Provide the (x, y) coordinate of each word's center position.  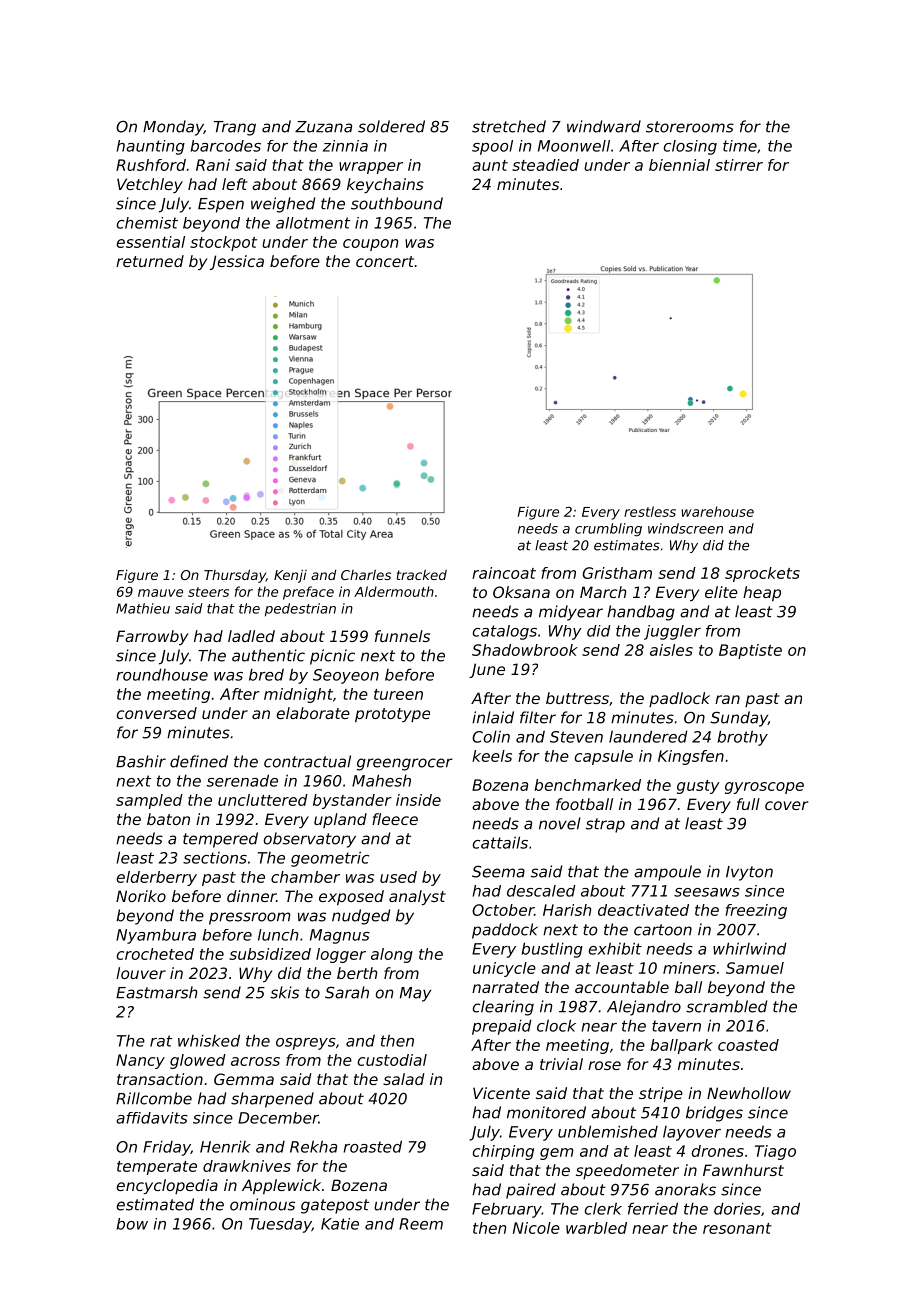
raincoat (504, 573)
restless (650, 511)
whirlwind (750, 948)
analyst (417, 897)
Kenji (290, 576)
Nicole (536, 1228)
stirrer (739, 165)
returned (150, 261)
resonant (737, 1228)
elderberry (156, 878)
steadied (545, 165)
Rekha (313, 1146)
